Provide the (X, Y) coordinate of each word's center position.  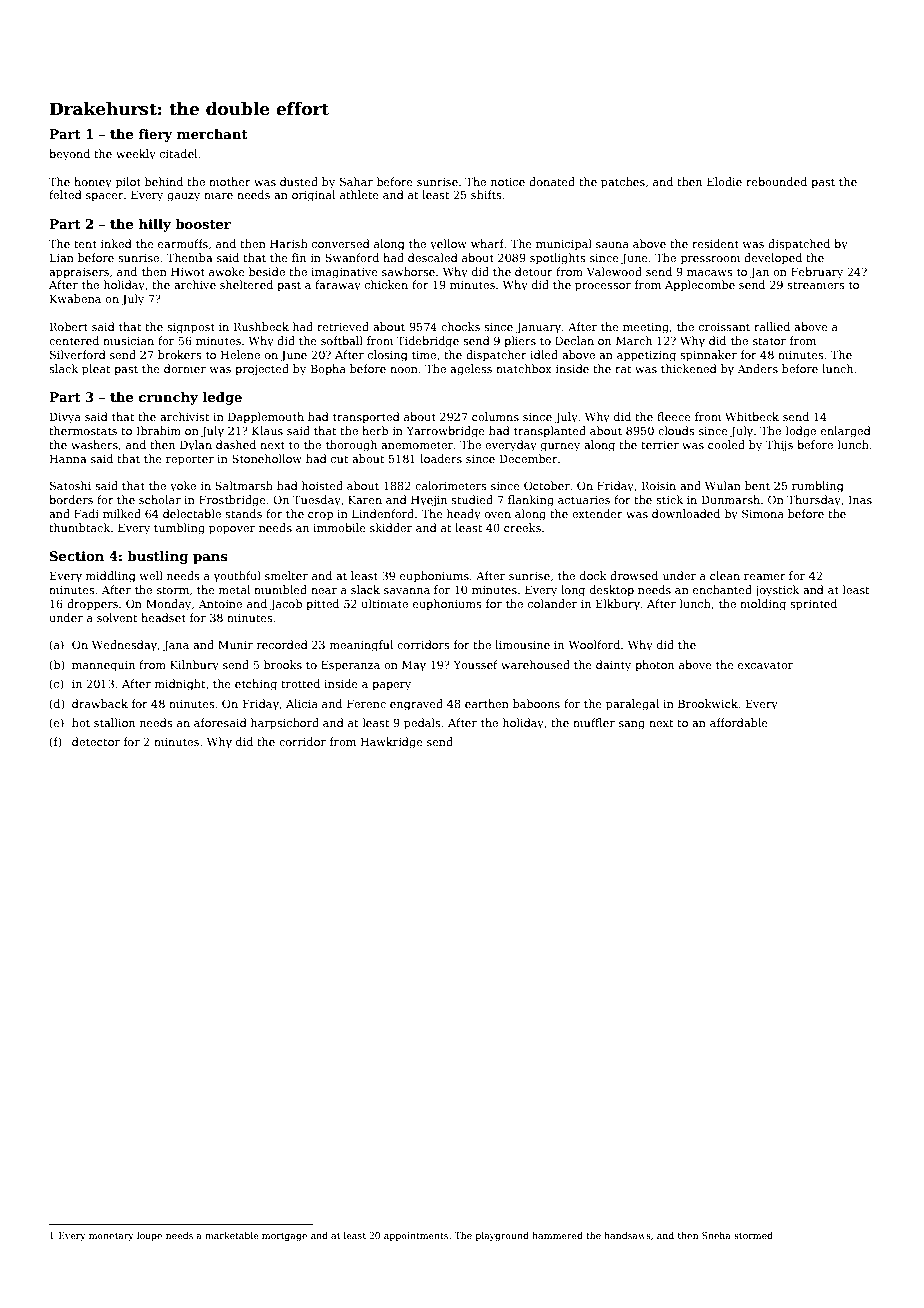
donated (552, 181)
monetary (111, 1237)
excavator (765, 665)
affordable (739, 722)
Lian (62, 257)
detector (96, 741)
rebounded (776, 181)
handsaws (627, 1235)
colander (552, 603)
